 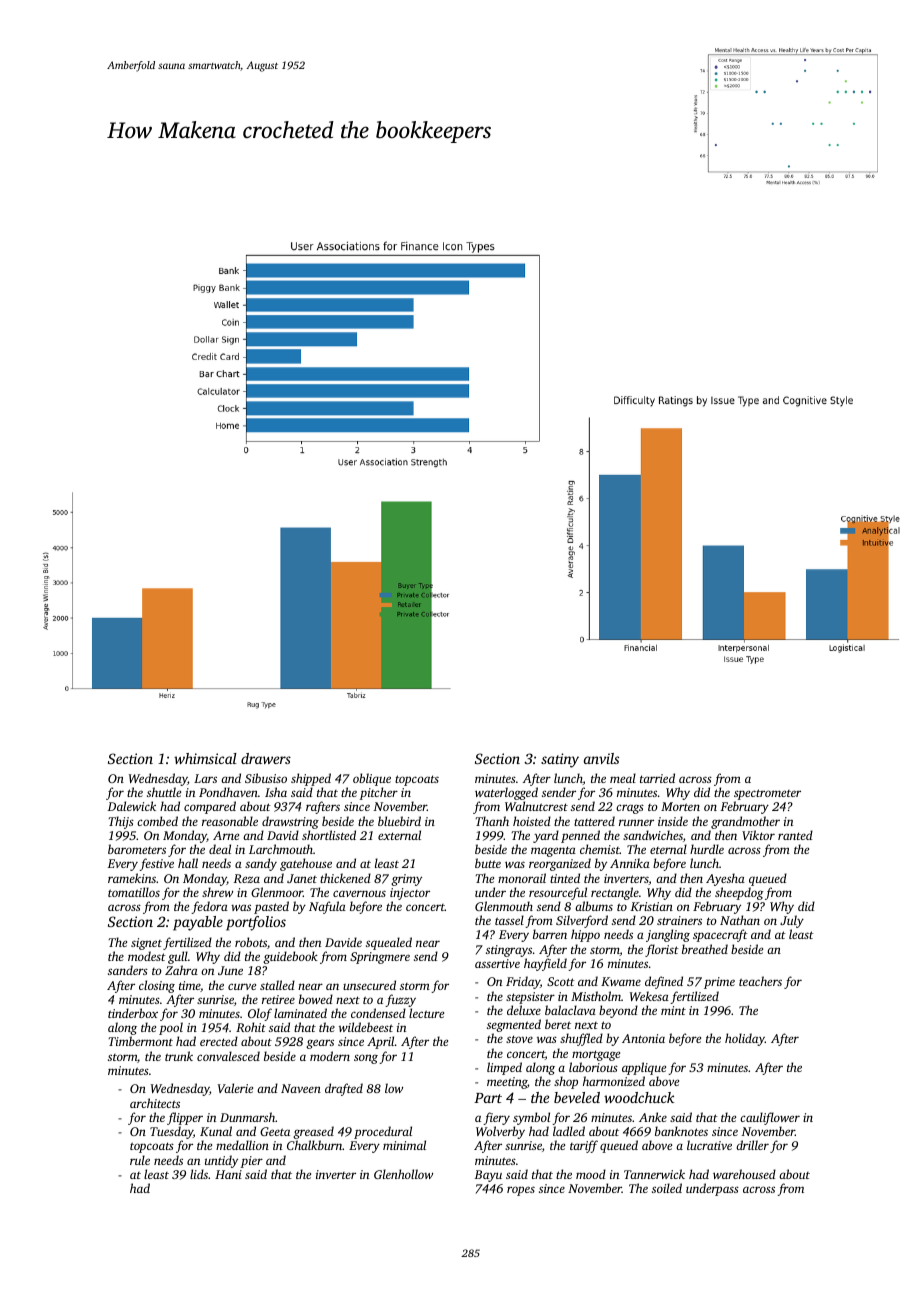 What do you see at coordinates (504, 1068) in the screenshot?
I see `limped` at bounding box center [504, 1068].
